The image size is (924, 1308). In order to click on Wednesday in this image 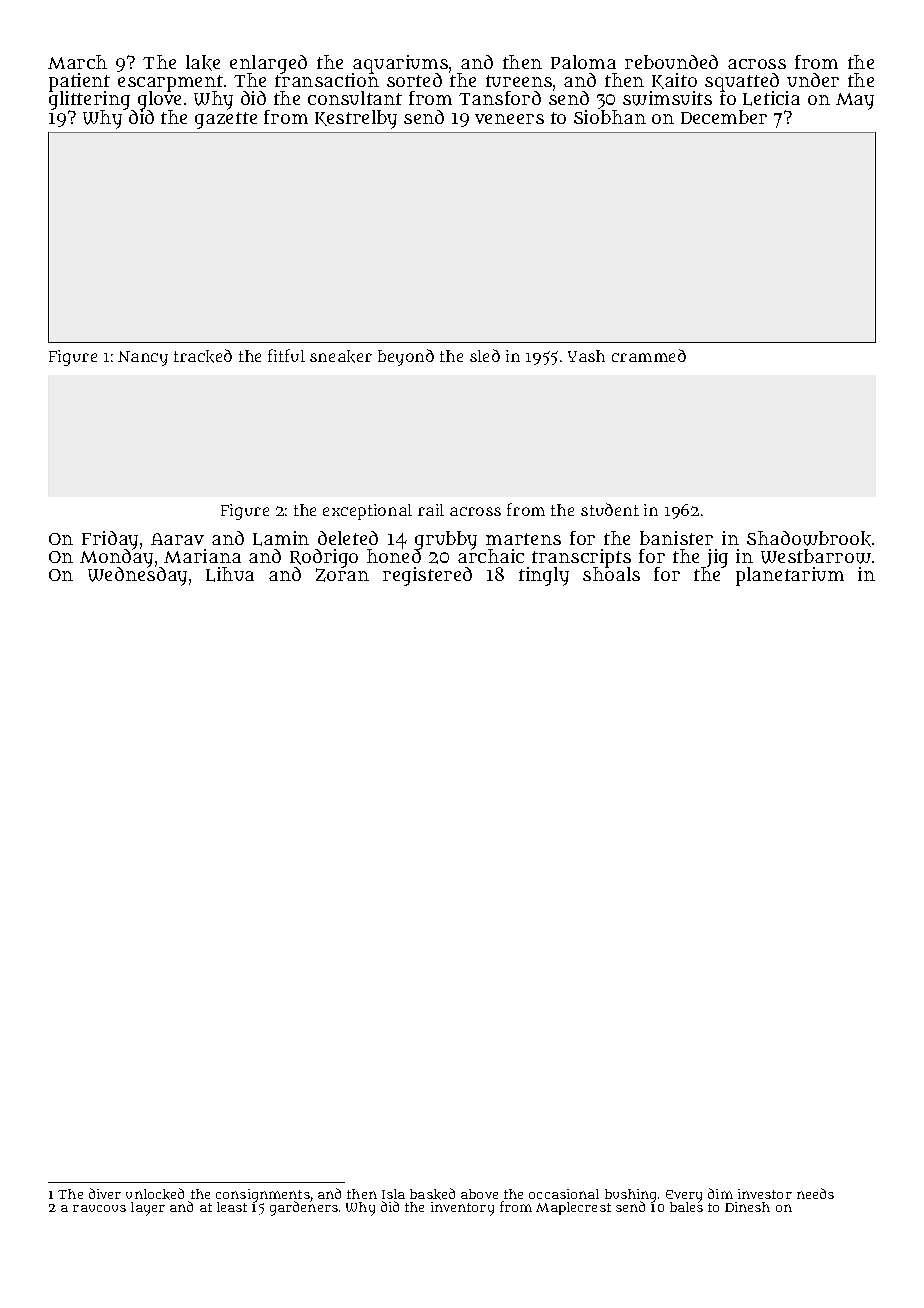, I will do `click(137, 577)`.
